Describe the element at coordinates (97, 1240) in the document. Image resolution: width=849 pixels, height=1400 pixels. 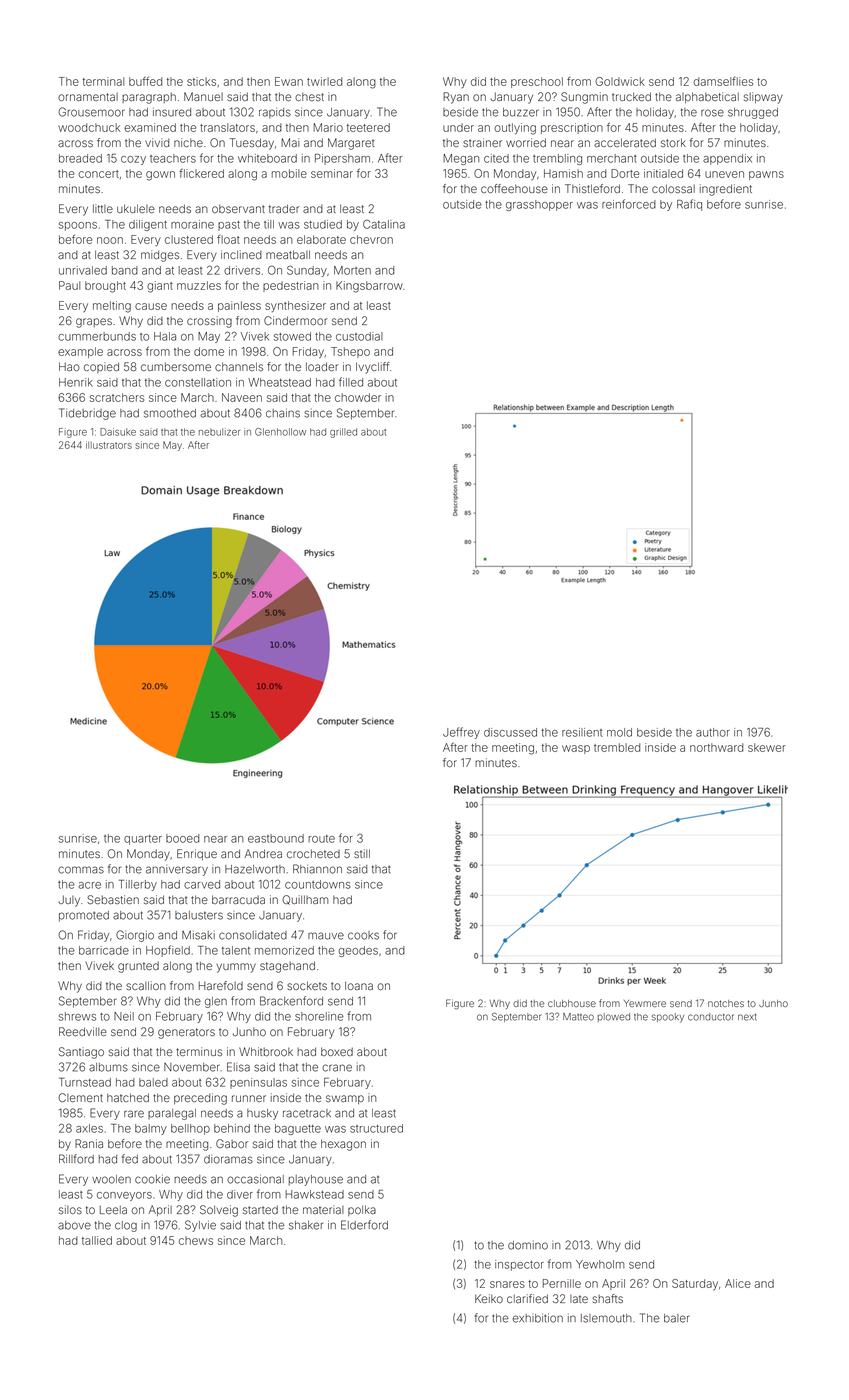
I see `tallied` at that location.
